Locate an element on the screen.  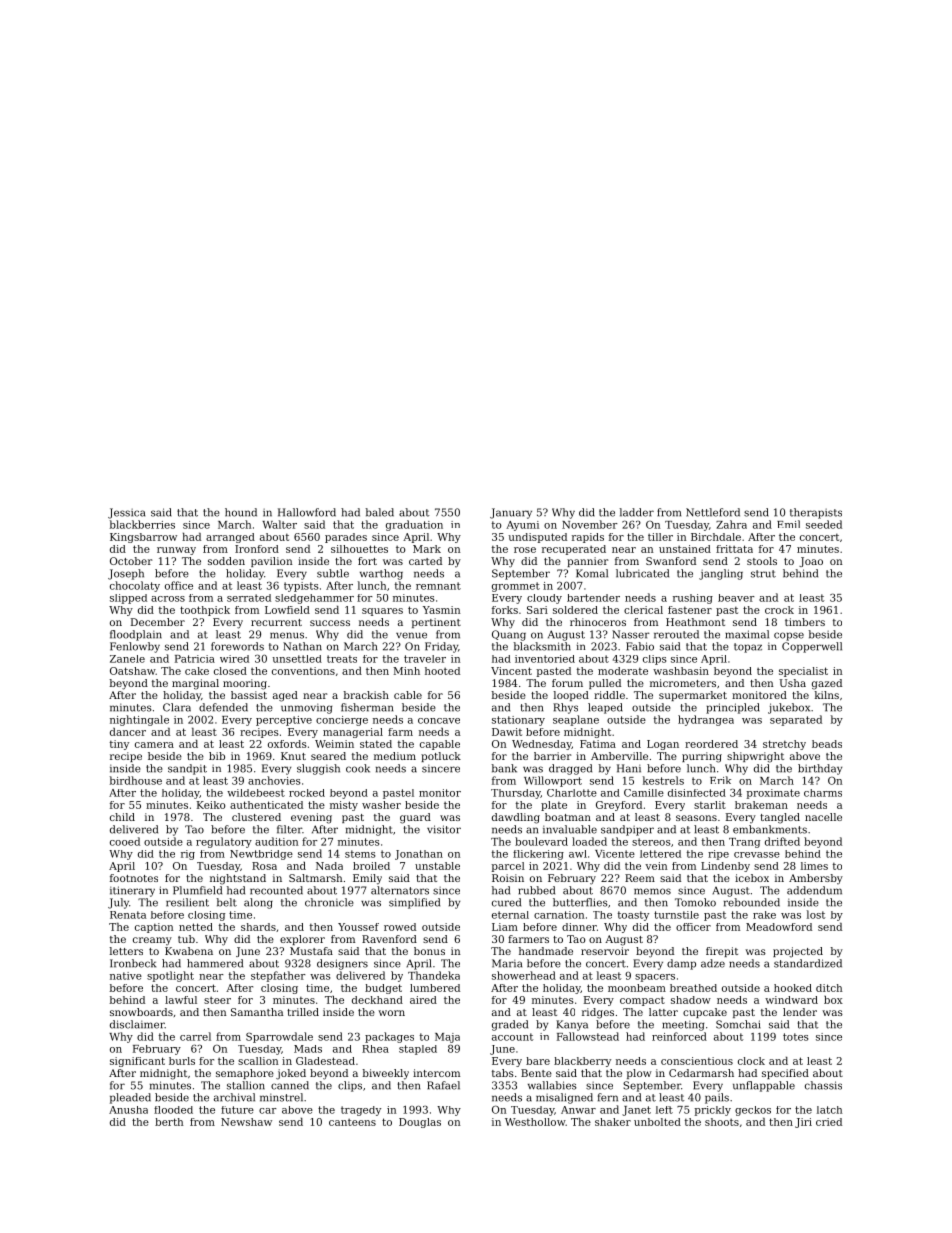
aired is located at coordinates (423, 1000).
